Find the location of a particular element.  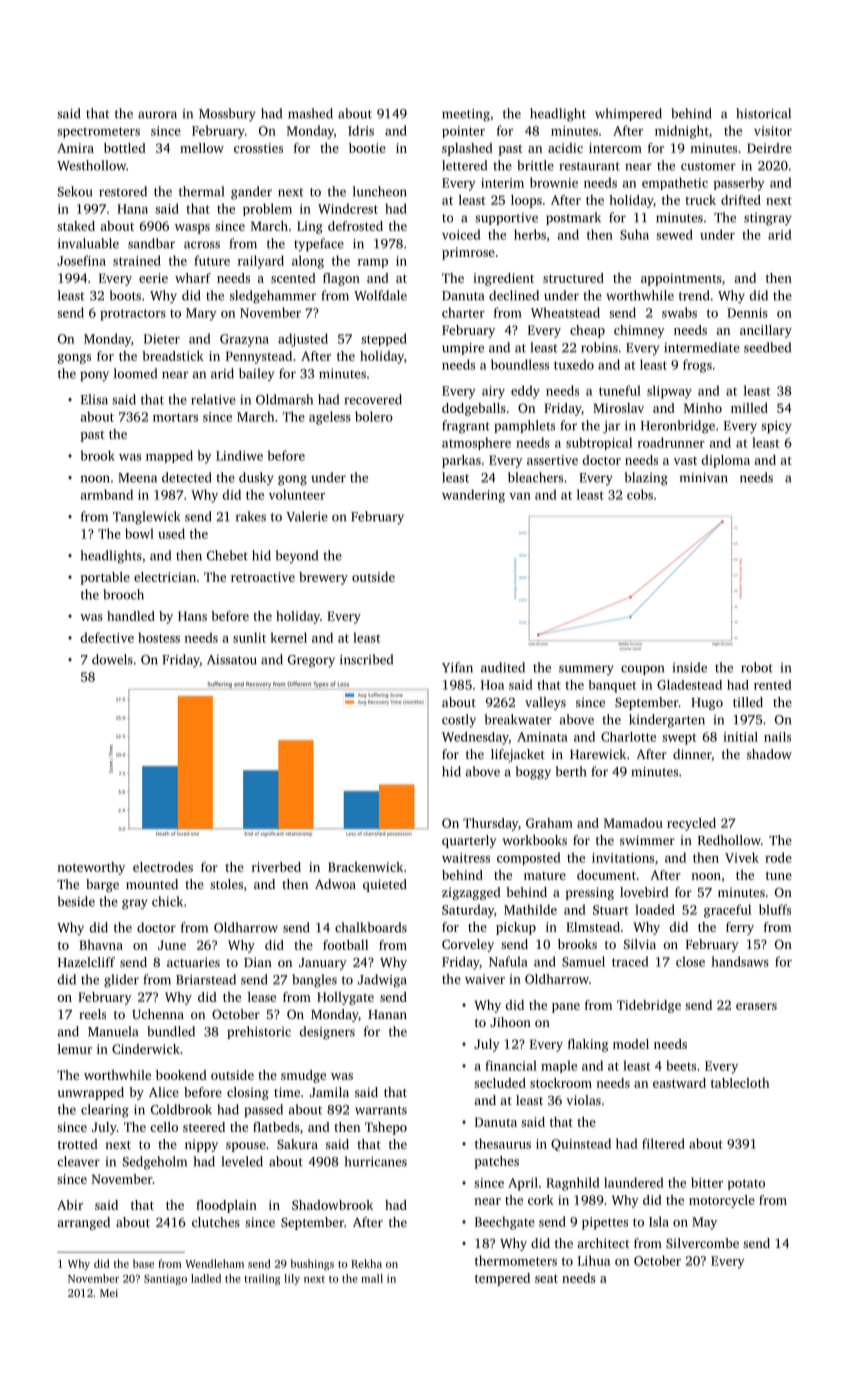

Corveley is located at coordinates (468, 945).
